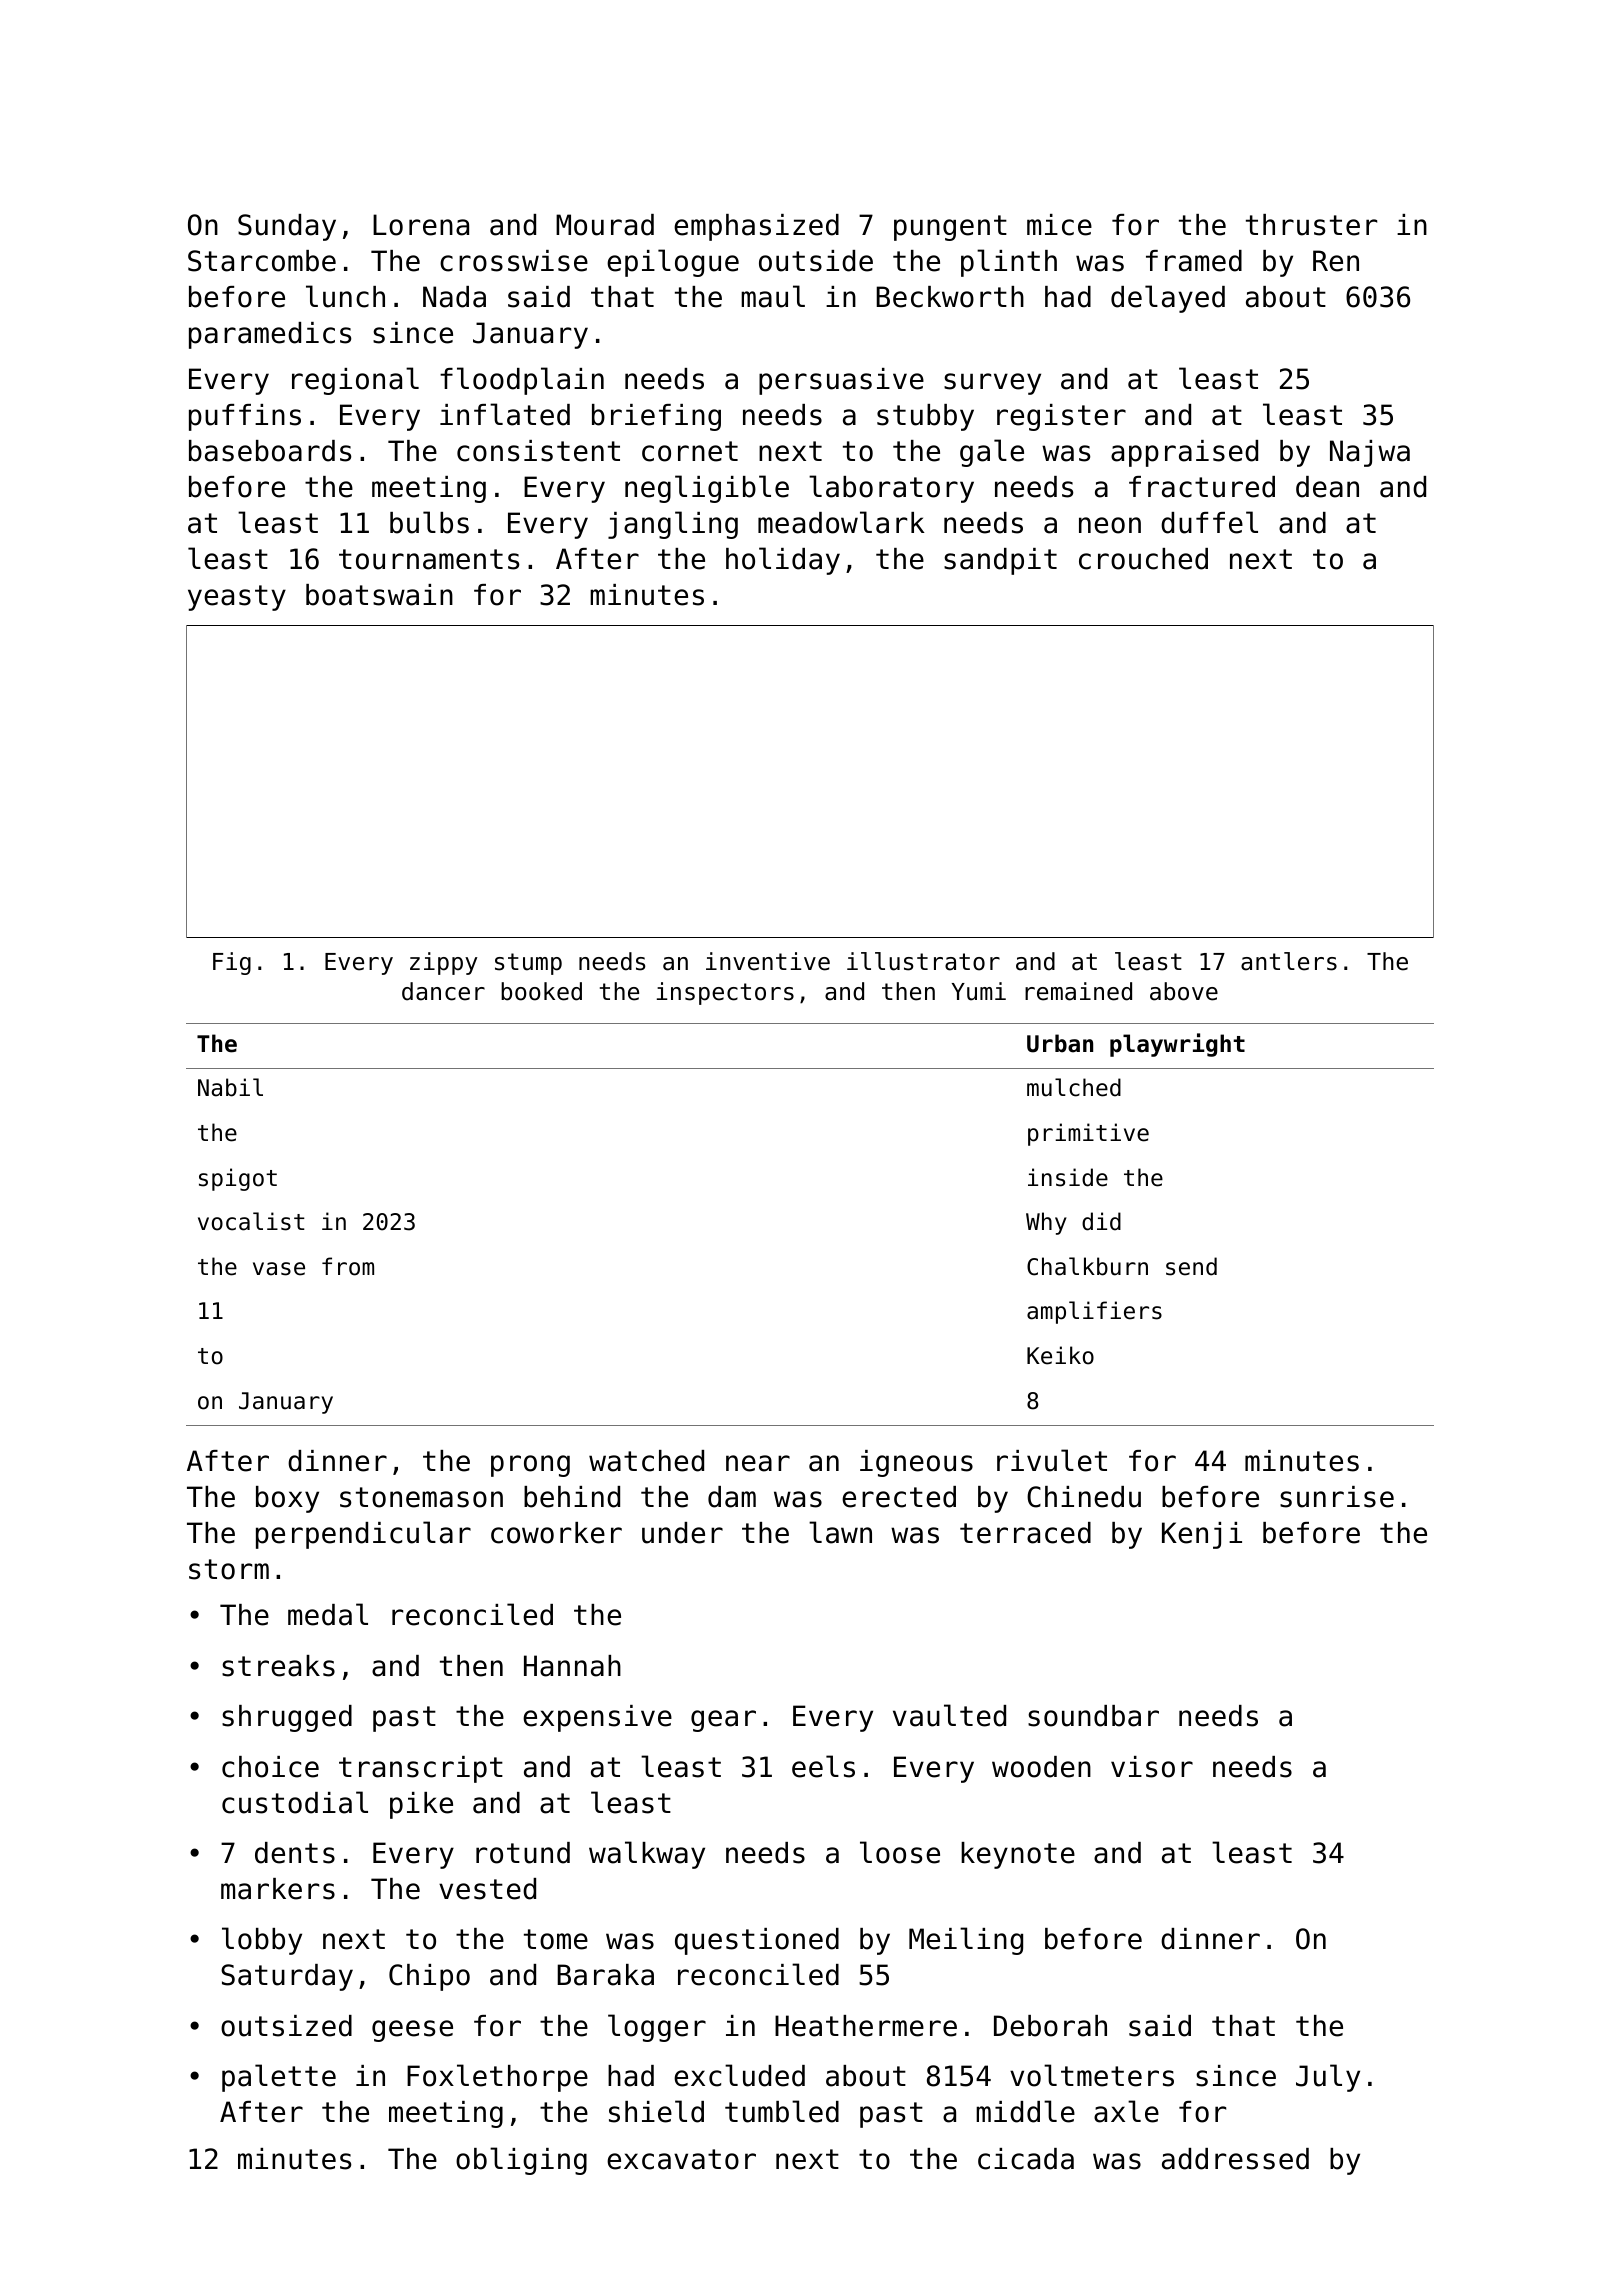 Image resolution: width=1620 pixels, height=2292 pixels. What do you see at coordinates (232, 963) in the screenshot?
I see `Fig` at bounding box center [232, 963].
